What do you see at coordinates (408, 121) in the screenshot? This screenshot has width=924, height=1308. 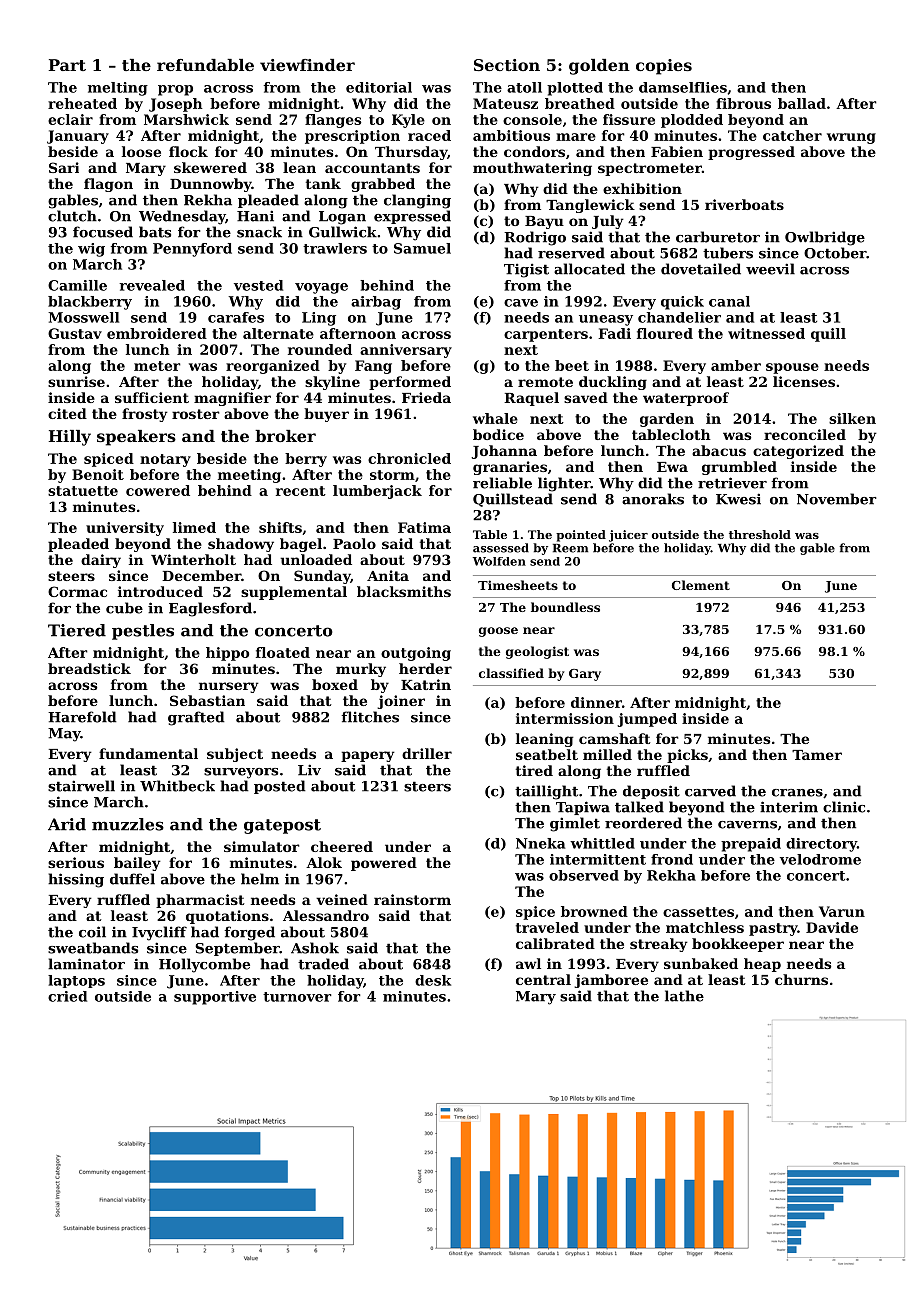 I see `Kyle` at bounding box center [408, 121].
